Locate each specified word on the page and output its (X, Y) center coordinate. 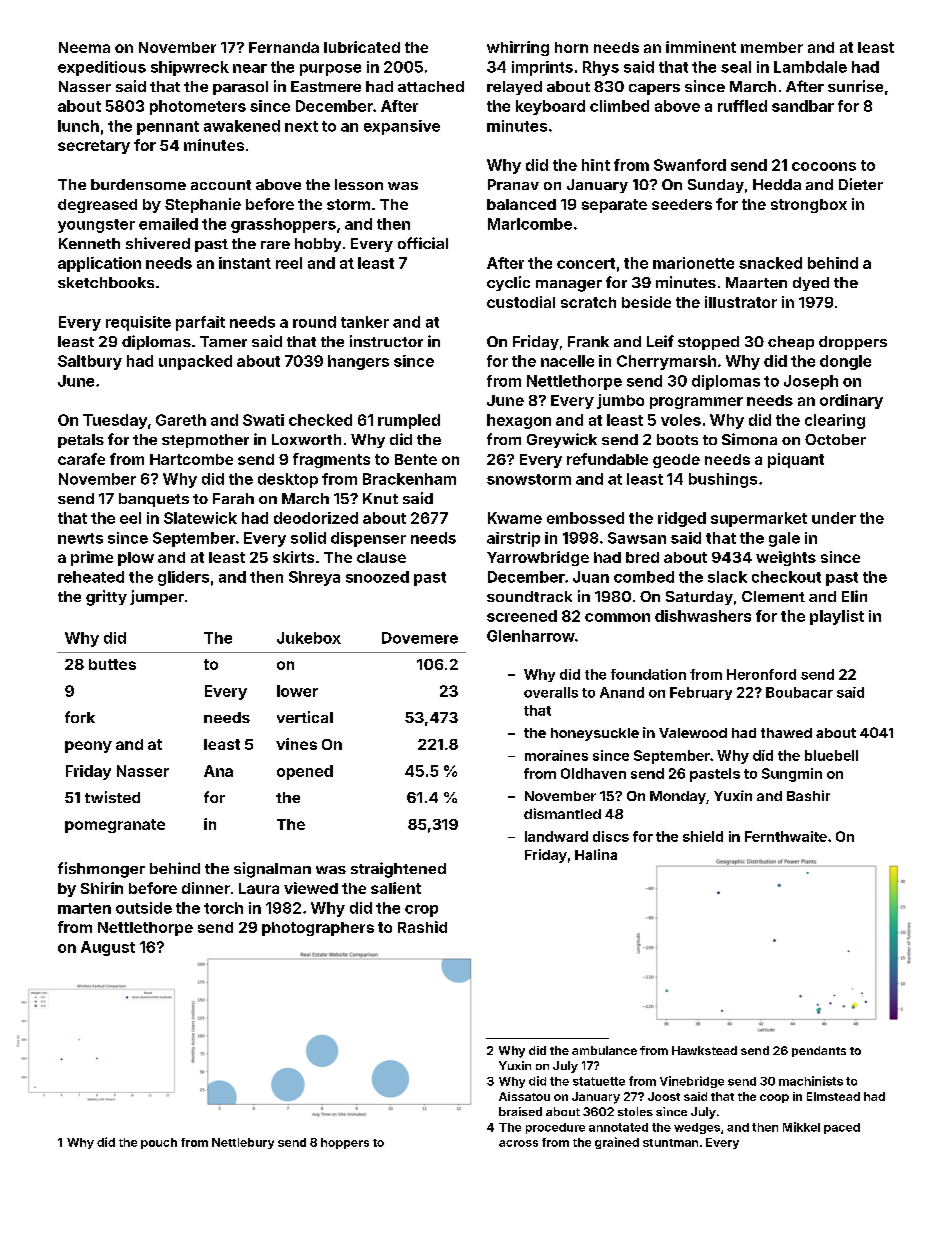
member (772, 47)
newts (80, 538)
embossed (585, 518)
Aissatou (524, 1096)
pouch (159, 1143)
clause (381, 557)
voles (681, 420)
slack (727, 577)
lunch (78, 126)
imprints (542, 68)
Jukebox (309, 638)
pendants (819, 1051)
